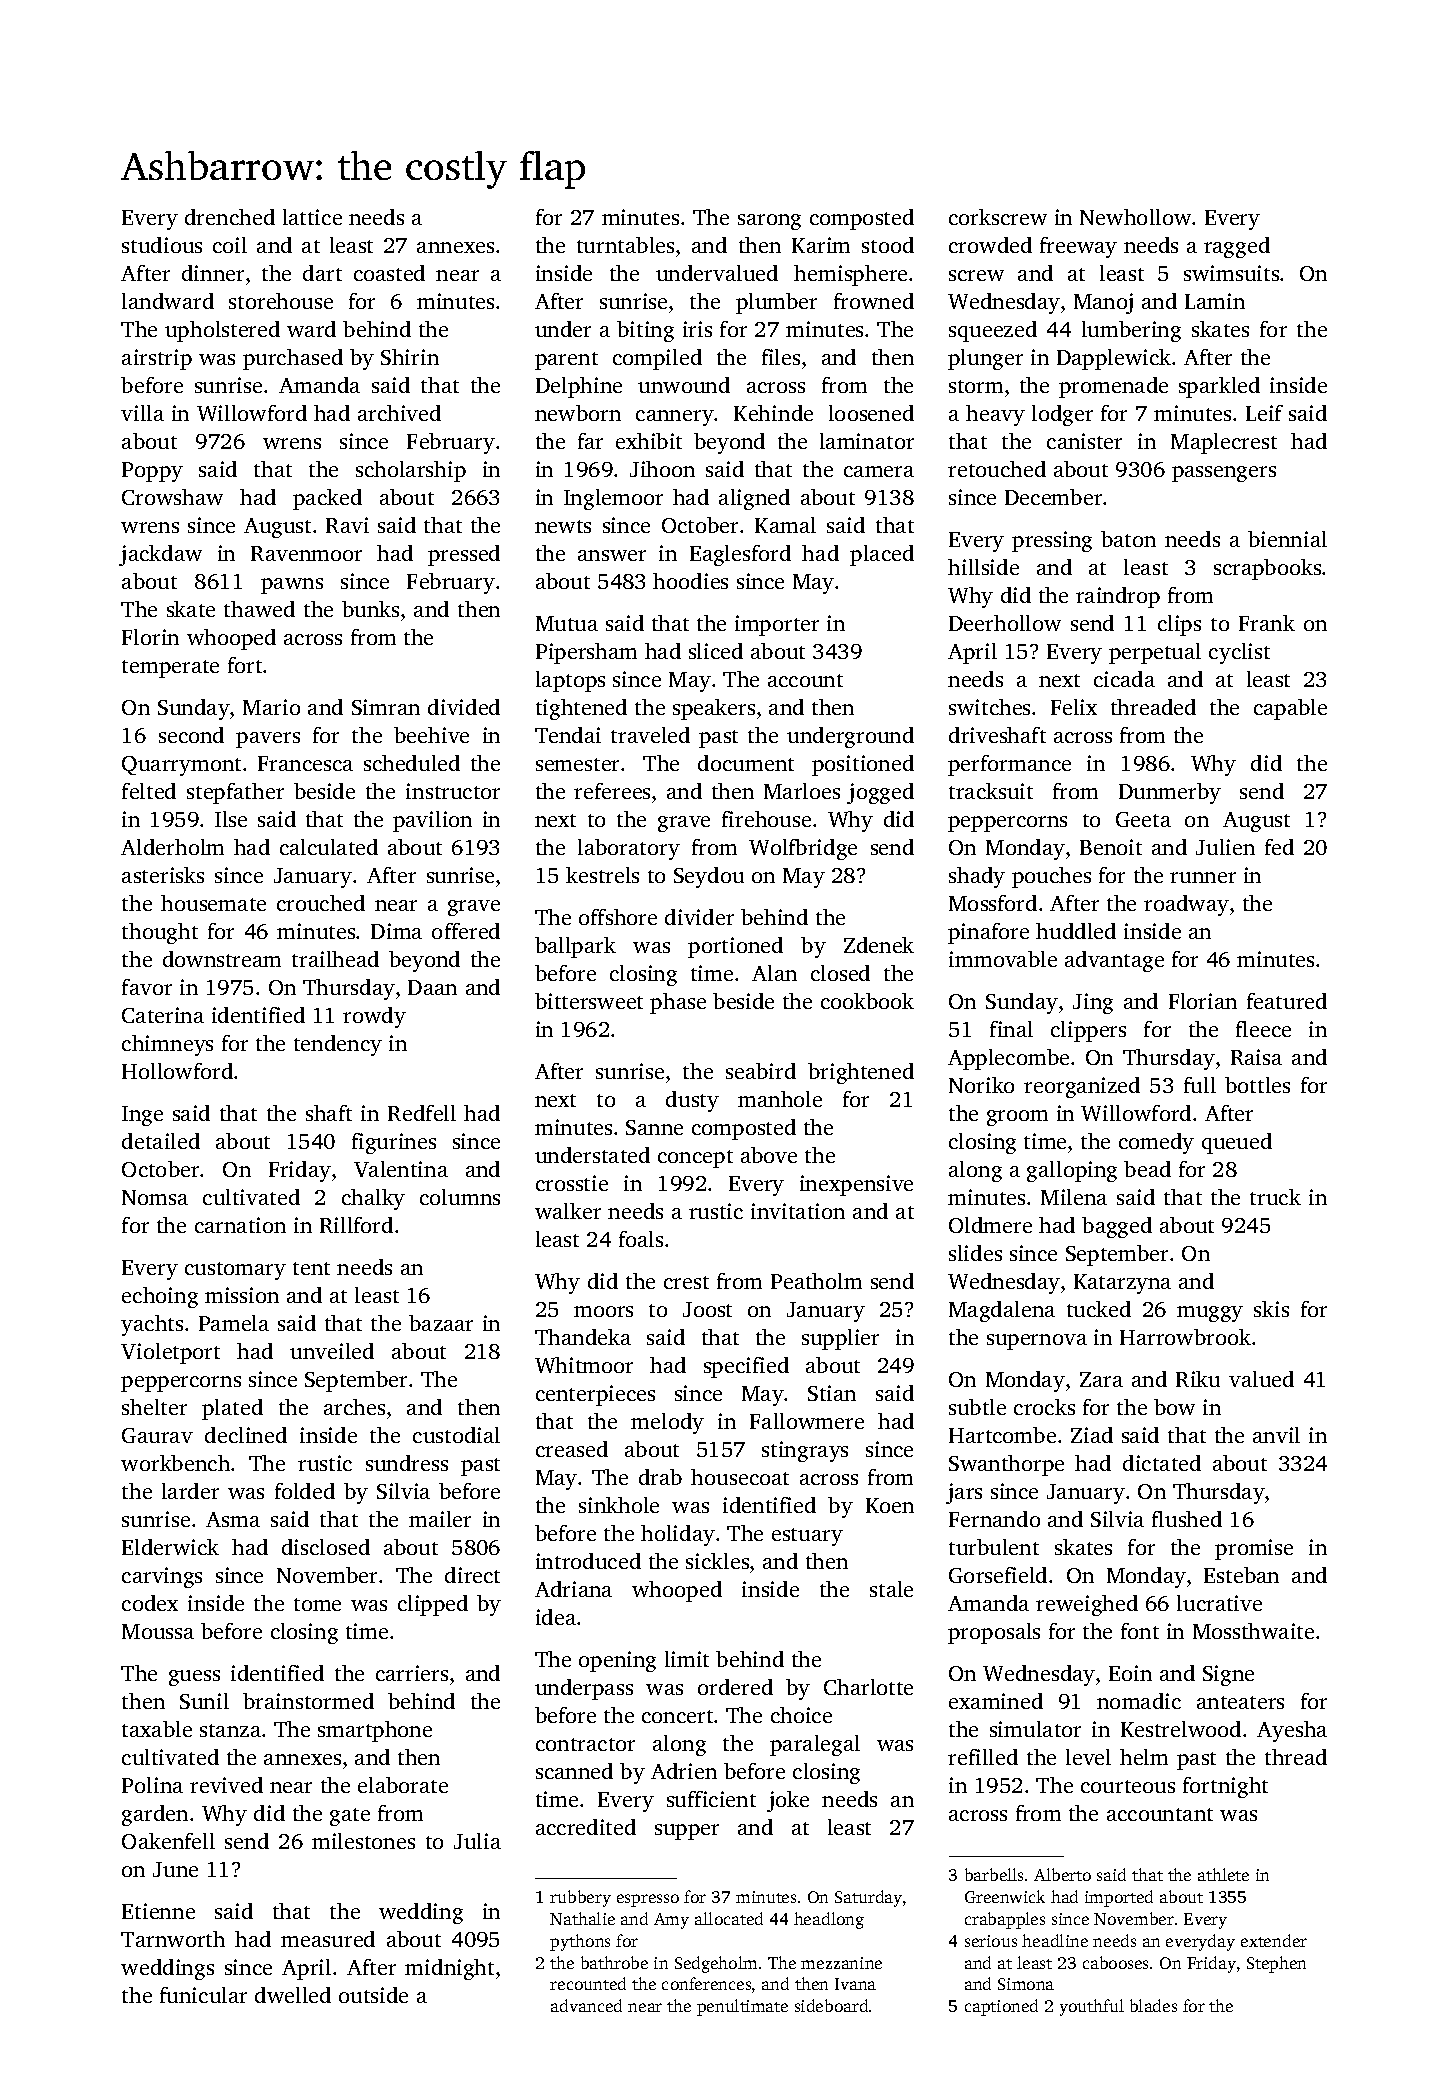 This image has width=1450, height=2100. What do you see at coordinates (235, 1271) in the image?
I see `customary` at bounding box center [235, 1271].
